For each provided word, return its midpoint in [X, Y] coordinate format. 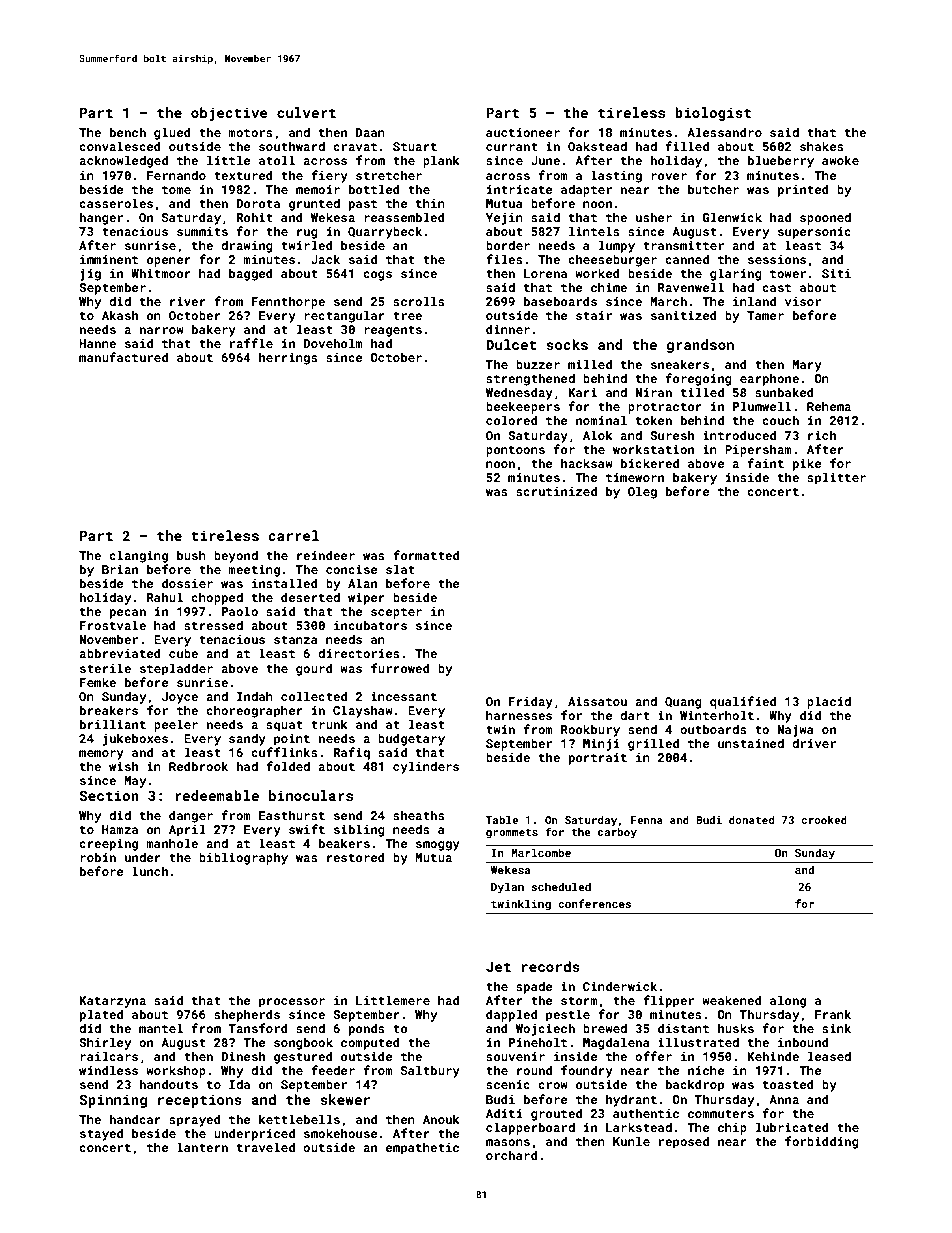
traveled [266, 1147]
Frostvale [113, 625]
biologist [713, 114]
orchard [512, 1155]
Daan [370, 132]
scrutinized [556, 491]
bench [128, 132]
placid [829, 702]
